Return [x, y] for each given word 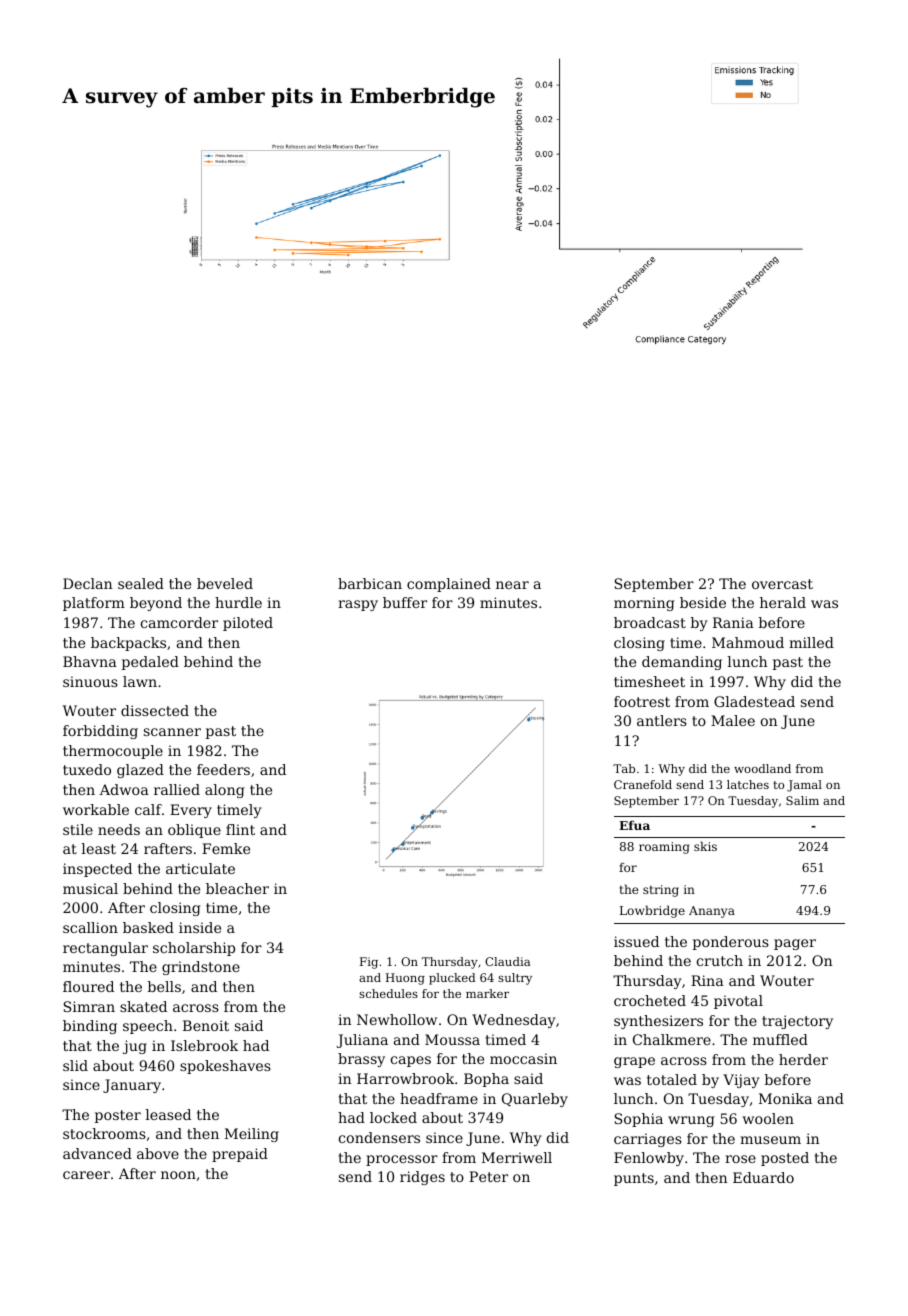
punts [634, 1179]
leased [168, 1114]
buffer [405, 602]
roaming [664, 848]
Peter [488, 1176]
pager [795, 944]
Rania [733, 622]
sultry [515, 979]
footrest [642, 701]
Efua [634, 825]
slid [75, 1065]
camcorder [179, 622]
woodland [762, 768]
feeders [223, 769]
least [98, 848]
